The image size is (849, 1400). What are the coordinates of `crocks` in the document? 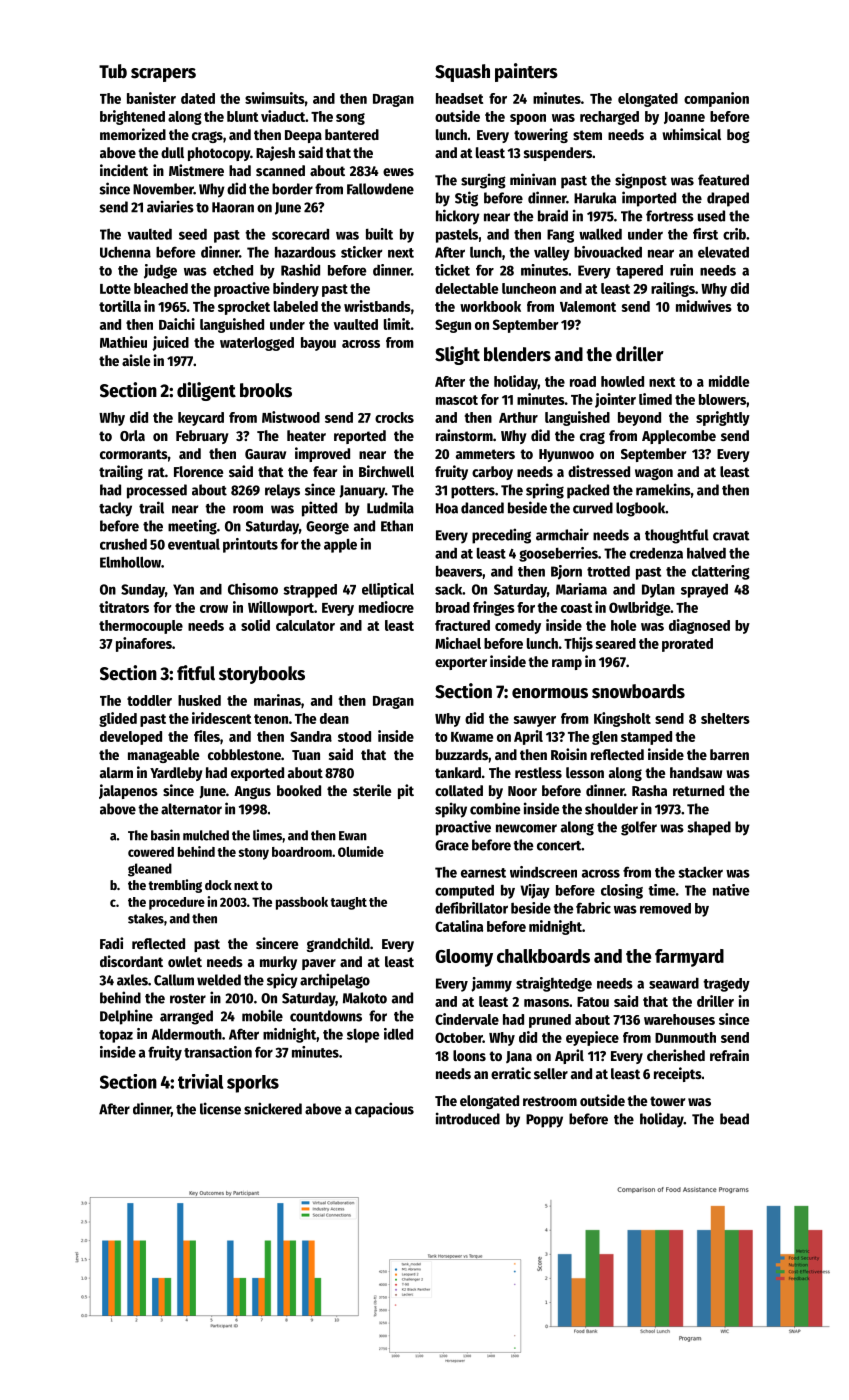 It's located at (394, 417).
